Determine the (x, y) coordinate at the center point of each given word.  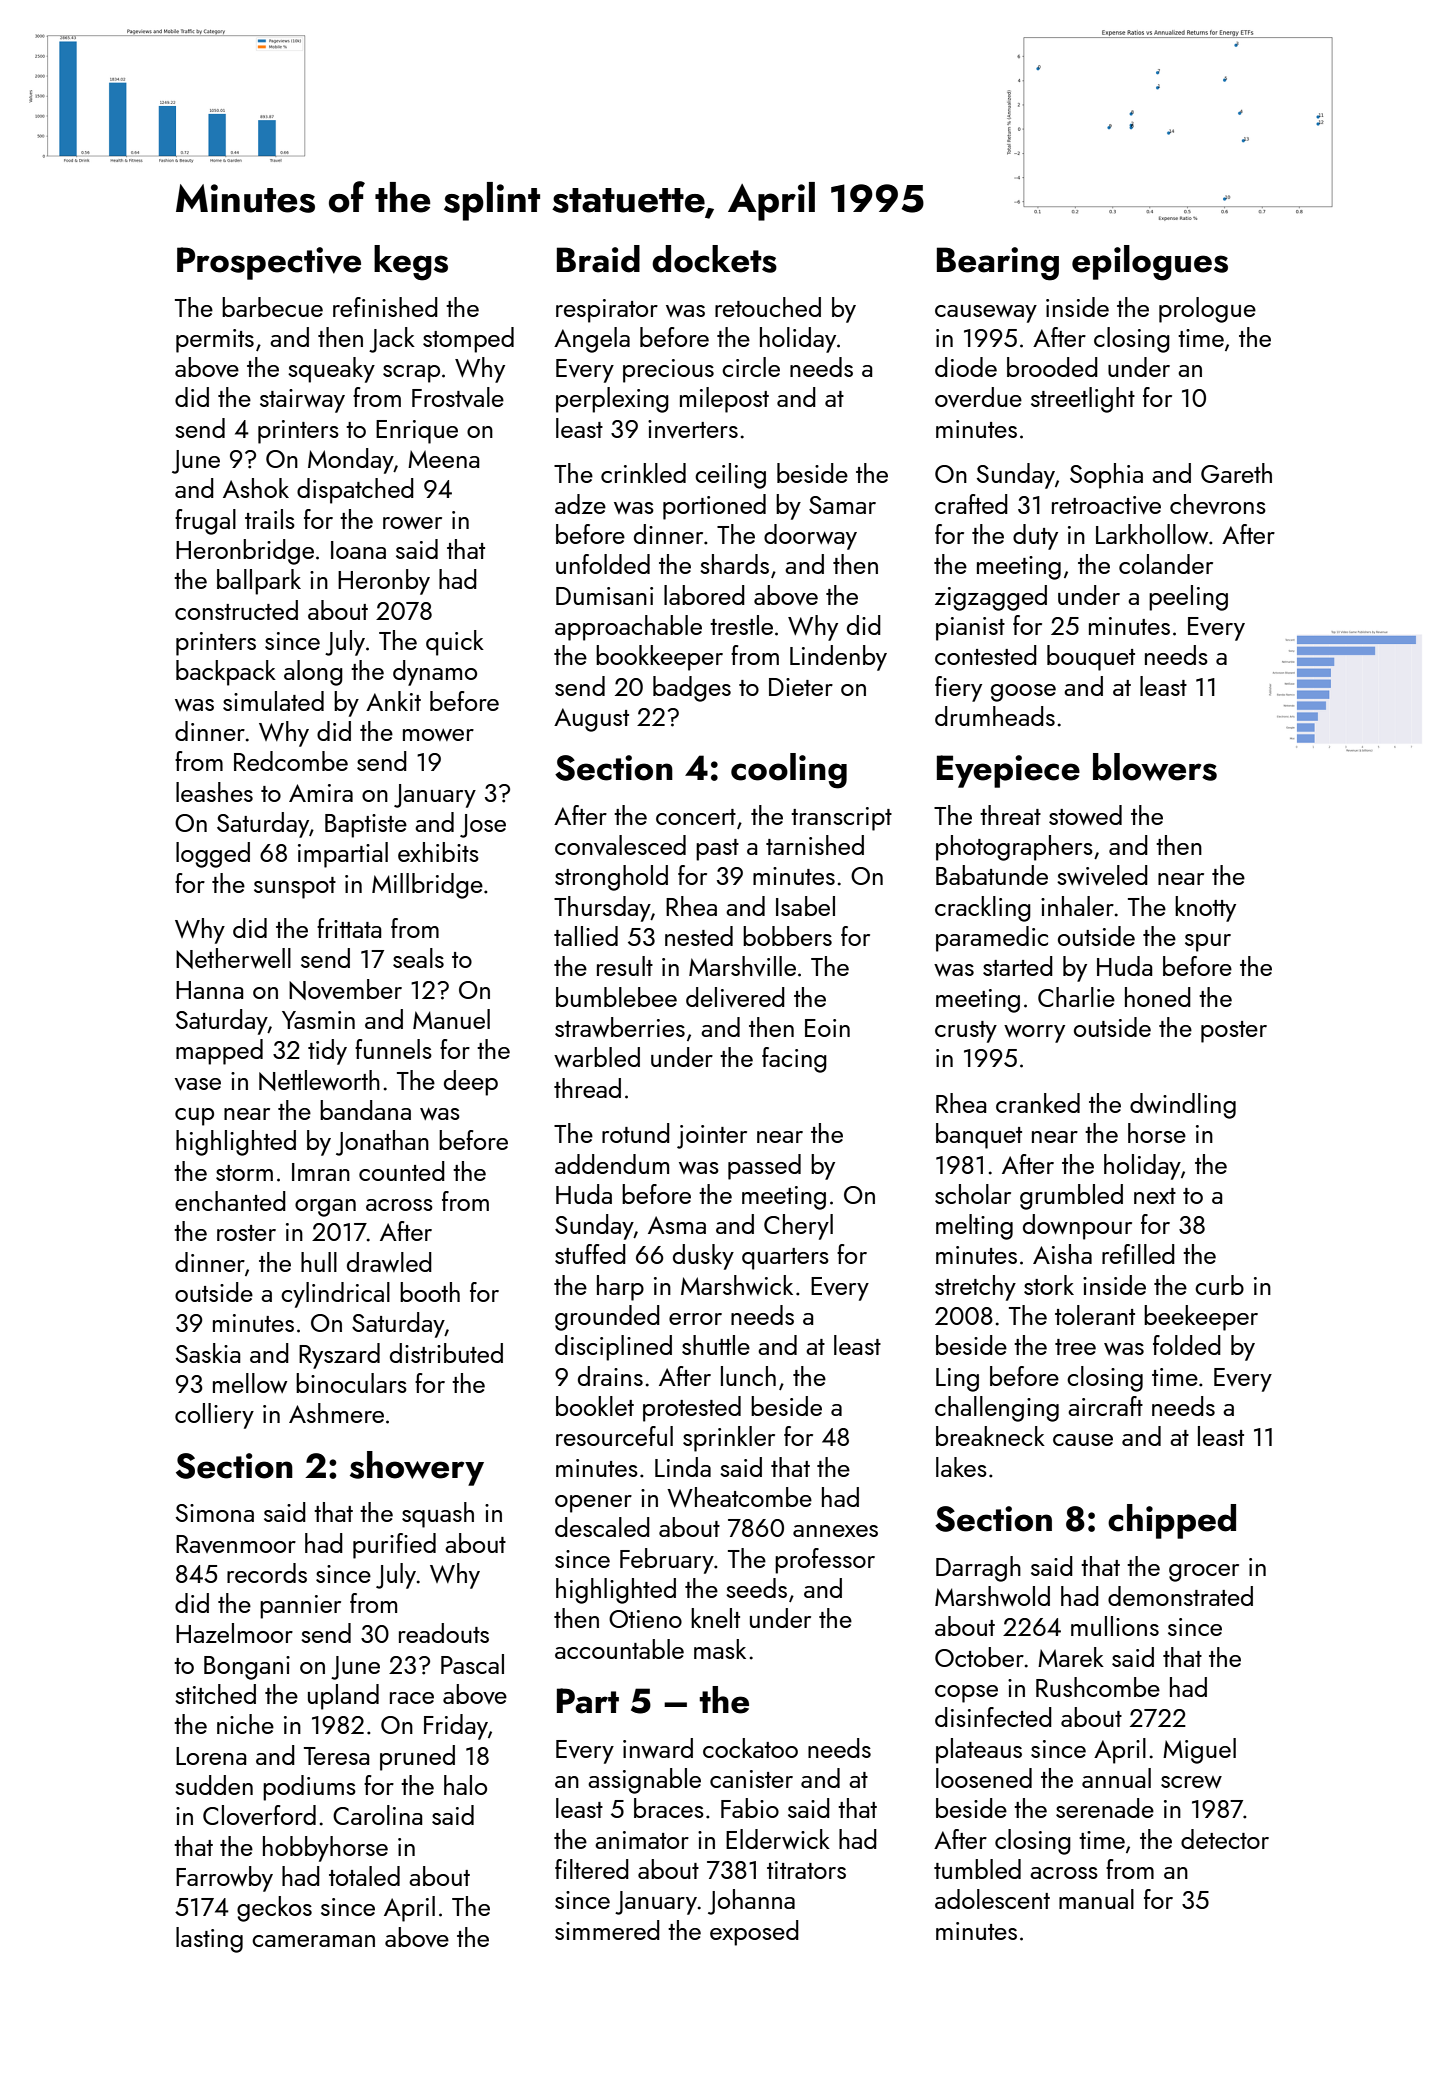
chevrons (1218, 504)
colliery (214, 1416)
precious (668, 371)
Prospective (269, 263)
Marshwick (737, 1285)
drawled (389, 1262)
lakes (961, 1467)
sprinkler (729, 1439)
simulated (273, 701)
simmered (607, 1930)
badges (692, 689)
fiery (958, 689)
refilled (1138, 1254)
